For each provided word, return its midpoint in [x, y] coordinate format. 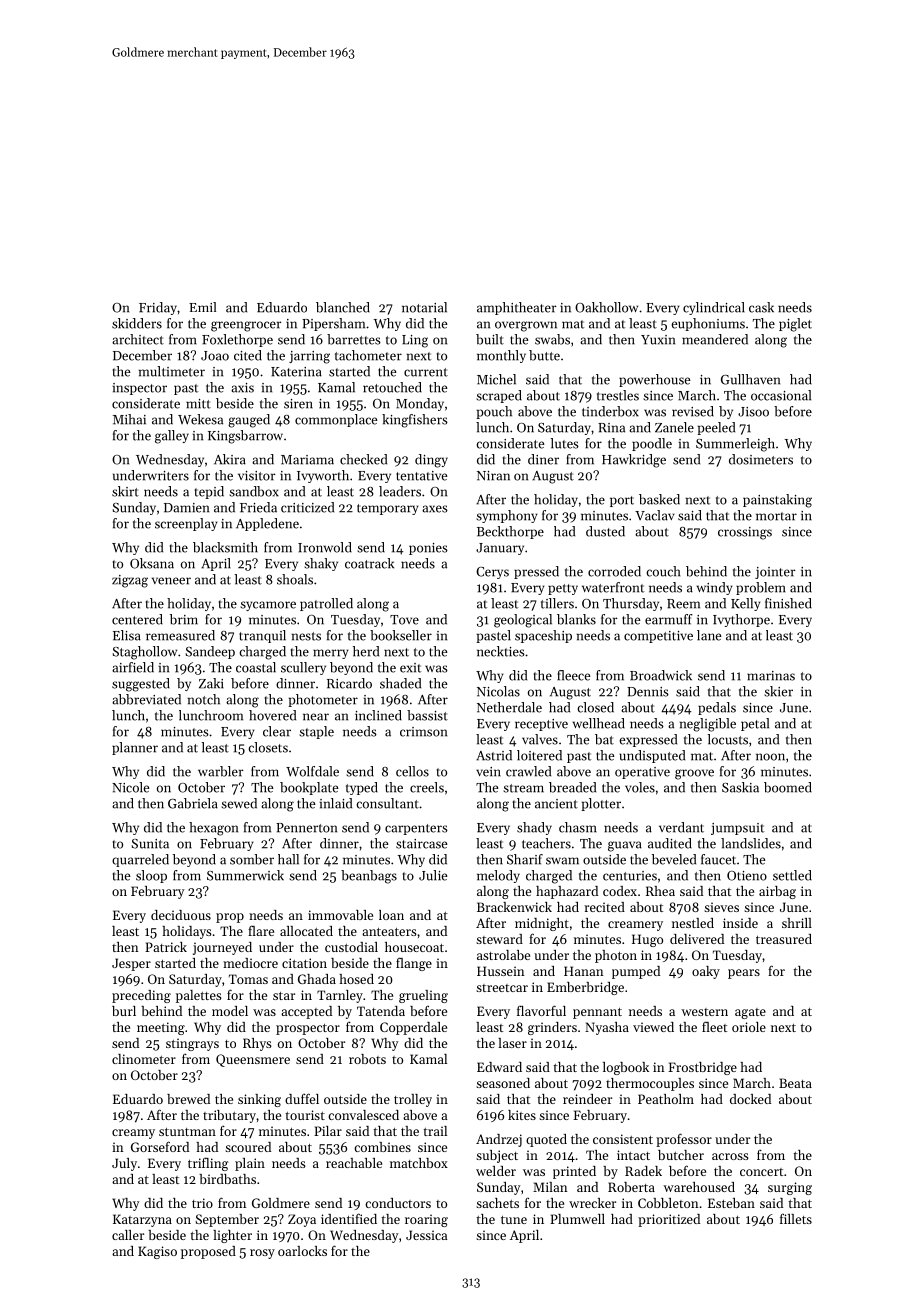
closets [268, 747]
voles [640, 787]
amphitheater [517, 308]
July [124, 1164]
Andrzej [499, 1140]
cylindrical [714, 308]
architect [138, 339]
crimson [423, 732]
